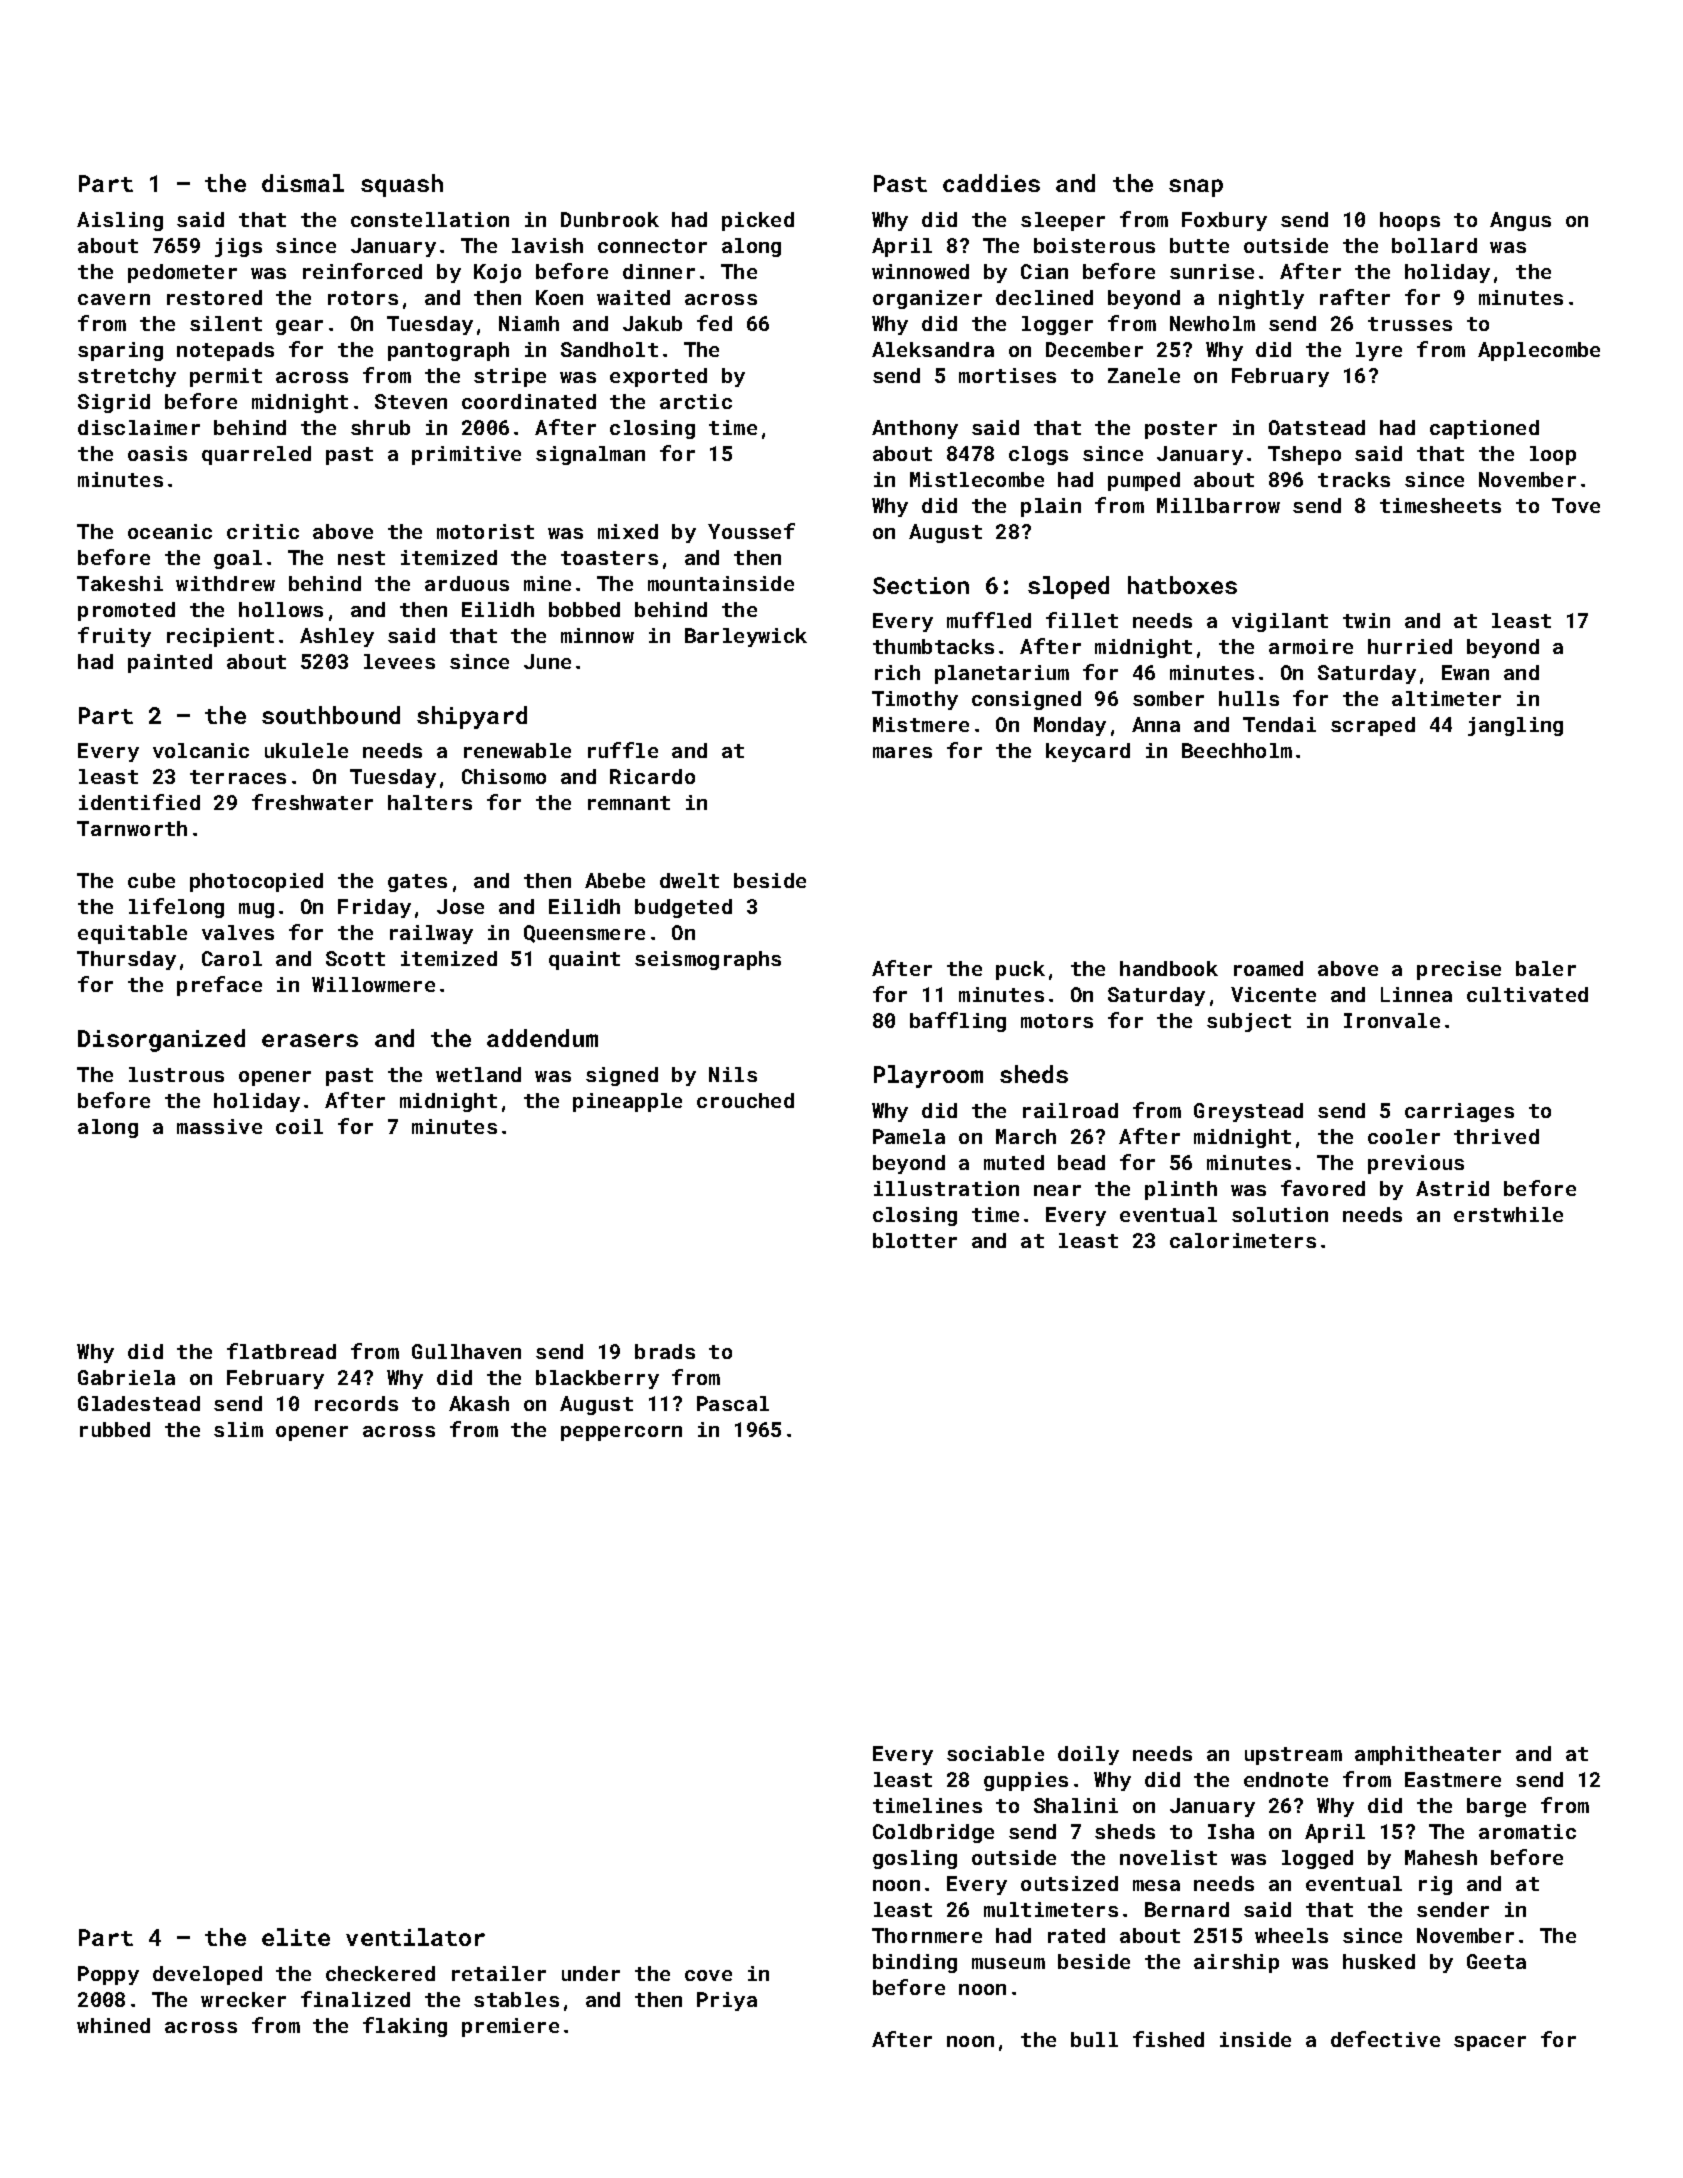  I want to click on checkered, so click(380, 1973).
